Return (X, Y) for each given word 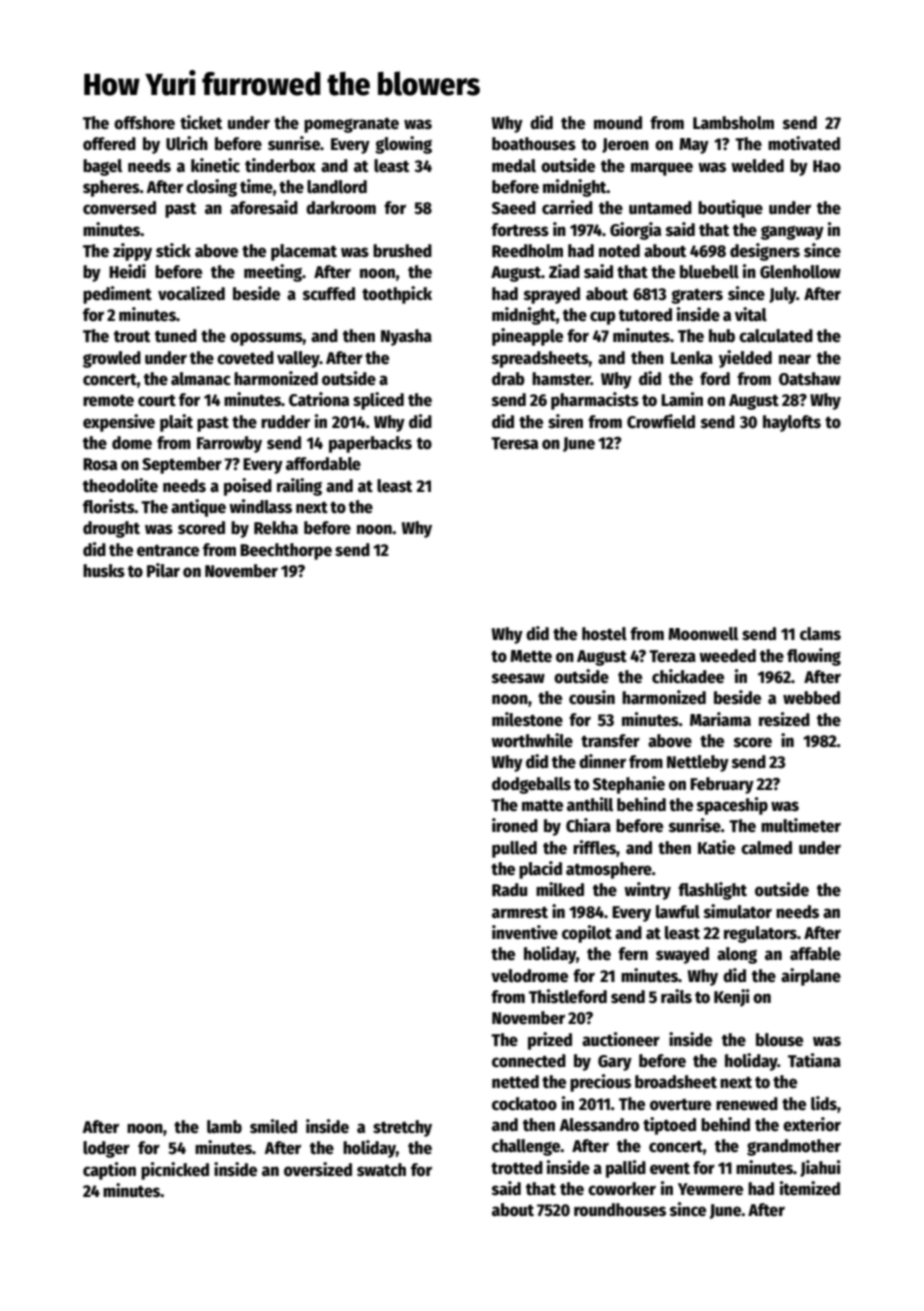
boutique (730, 209)
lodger (106, 1149)
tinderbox (280, 165)
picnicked (175, 1171)
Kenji (732, 998)
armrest (520, 913)
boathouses (534, 144)
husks (104, 571)
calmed (766, 848)
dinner (602, 761)
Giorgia (635, 231)
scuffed (329, 294)
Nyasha (406, 337)
